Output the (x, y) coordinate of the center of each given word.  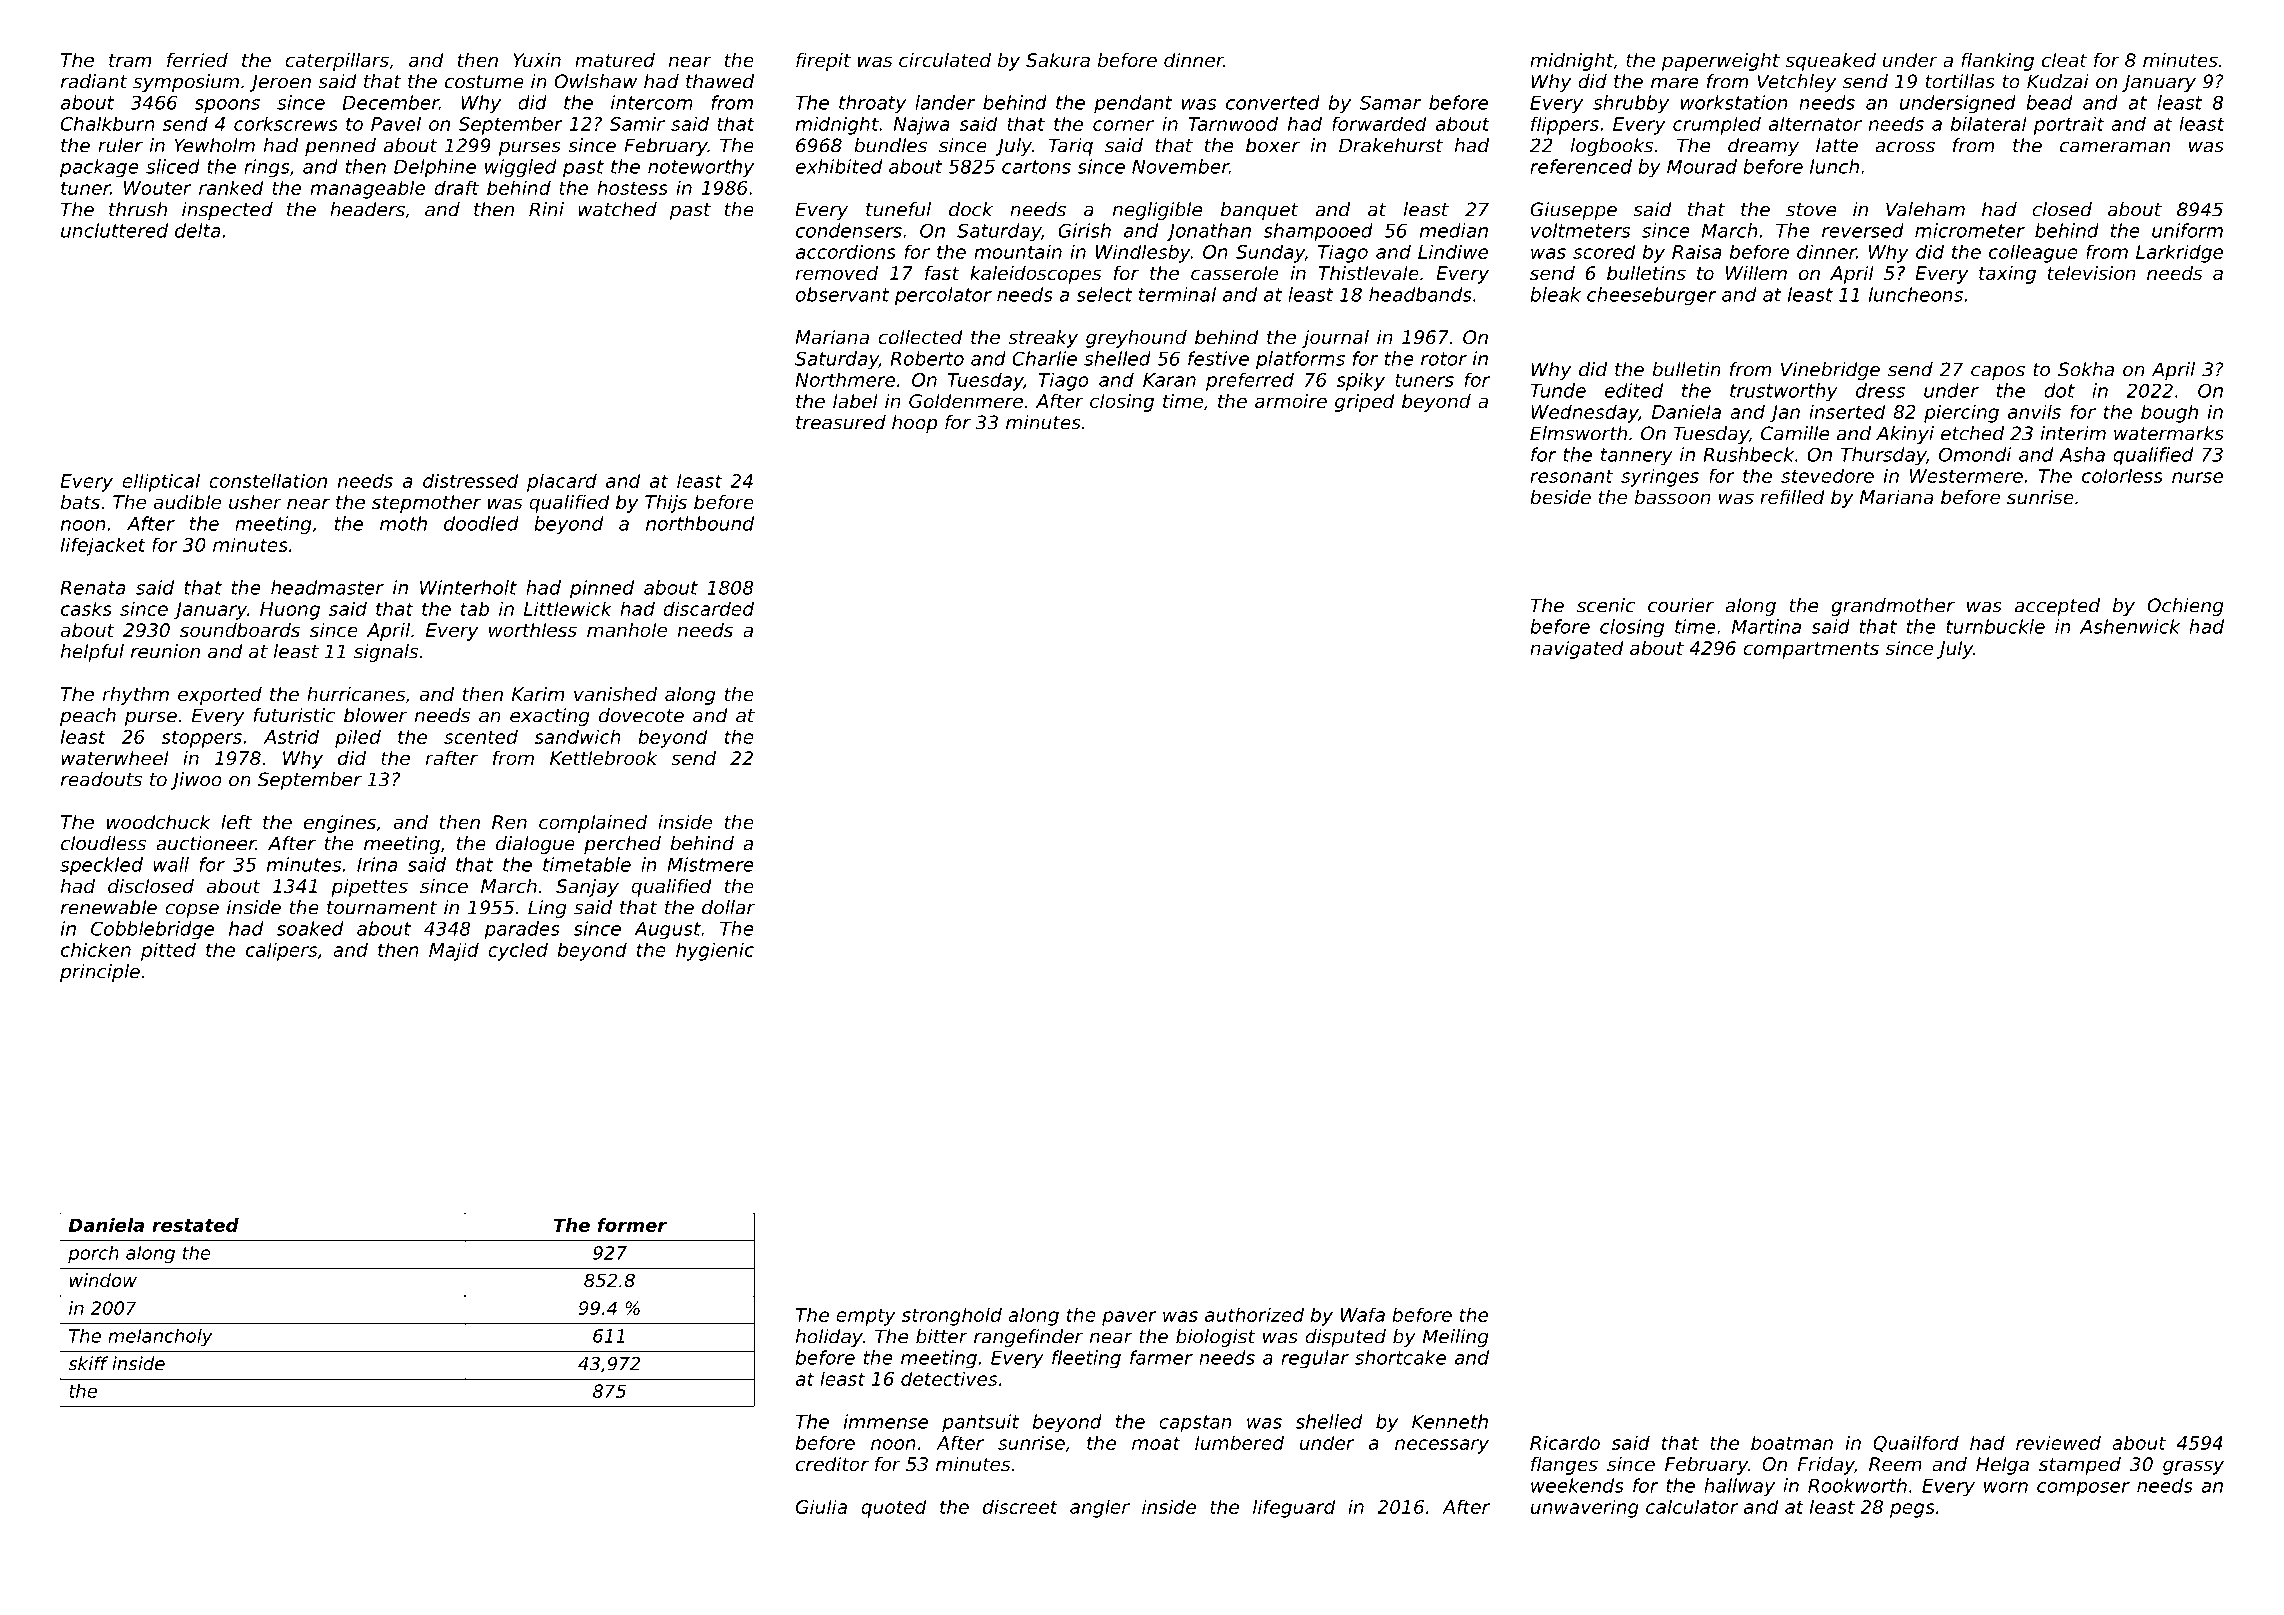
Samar (1390, 102)
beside (1560, 497)
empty (866, 1317)
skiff (88, 1363)
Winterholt (468, 587)
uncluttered (114, 230)
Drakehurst (1391, 145)
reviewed (2058, 1442)
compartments (1811, 650)
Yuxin (537, 60)
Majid (454, 951)
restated (195, 1225)
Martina (1766, 626)
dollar (728, 907)
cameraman (2115, 147)
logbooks (1612, 147)
